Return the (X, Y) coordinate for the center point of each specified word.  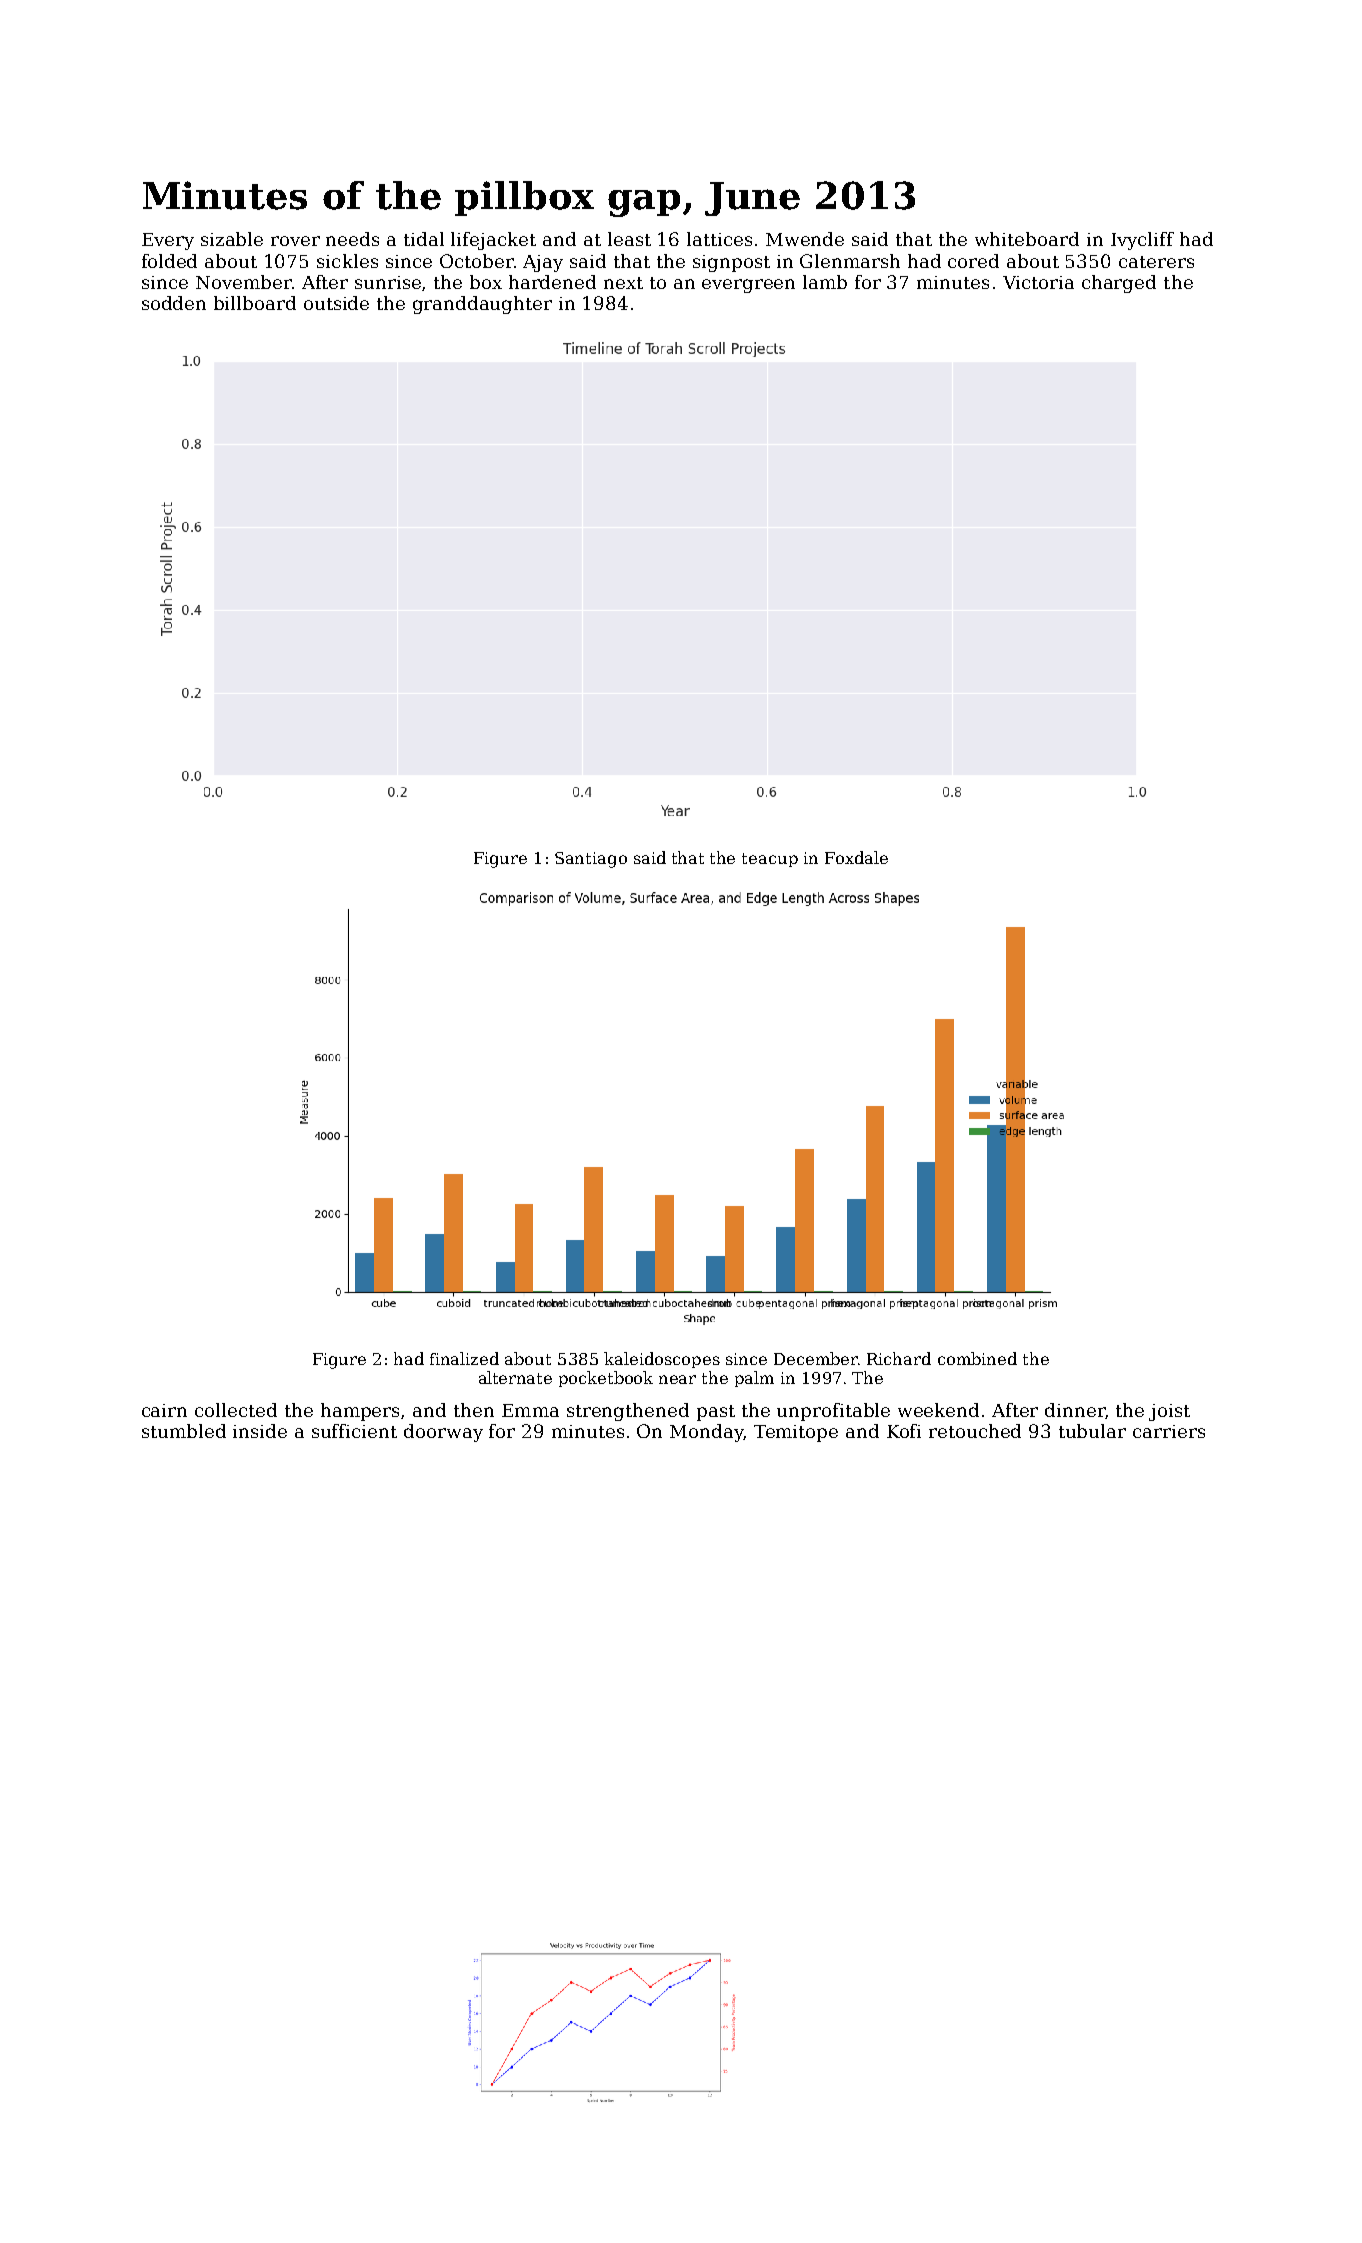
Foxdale (856, 857)
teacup (770, 860)
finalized (464, 1358)
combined (977, 1358)
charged (1119, 284)
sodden (174, 303)
